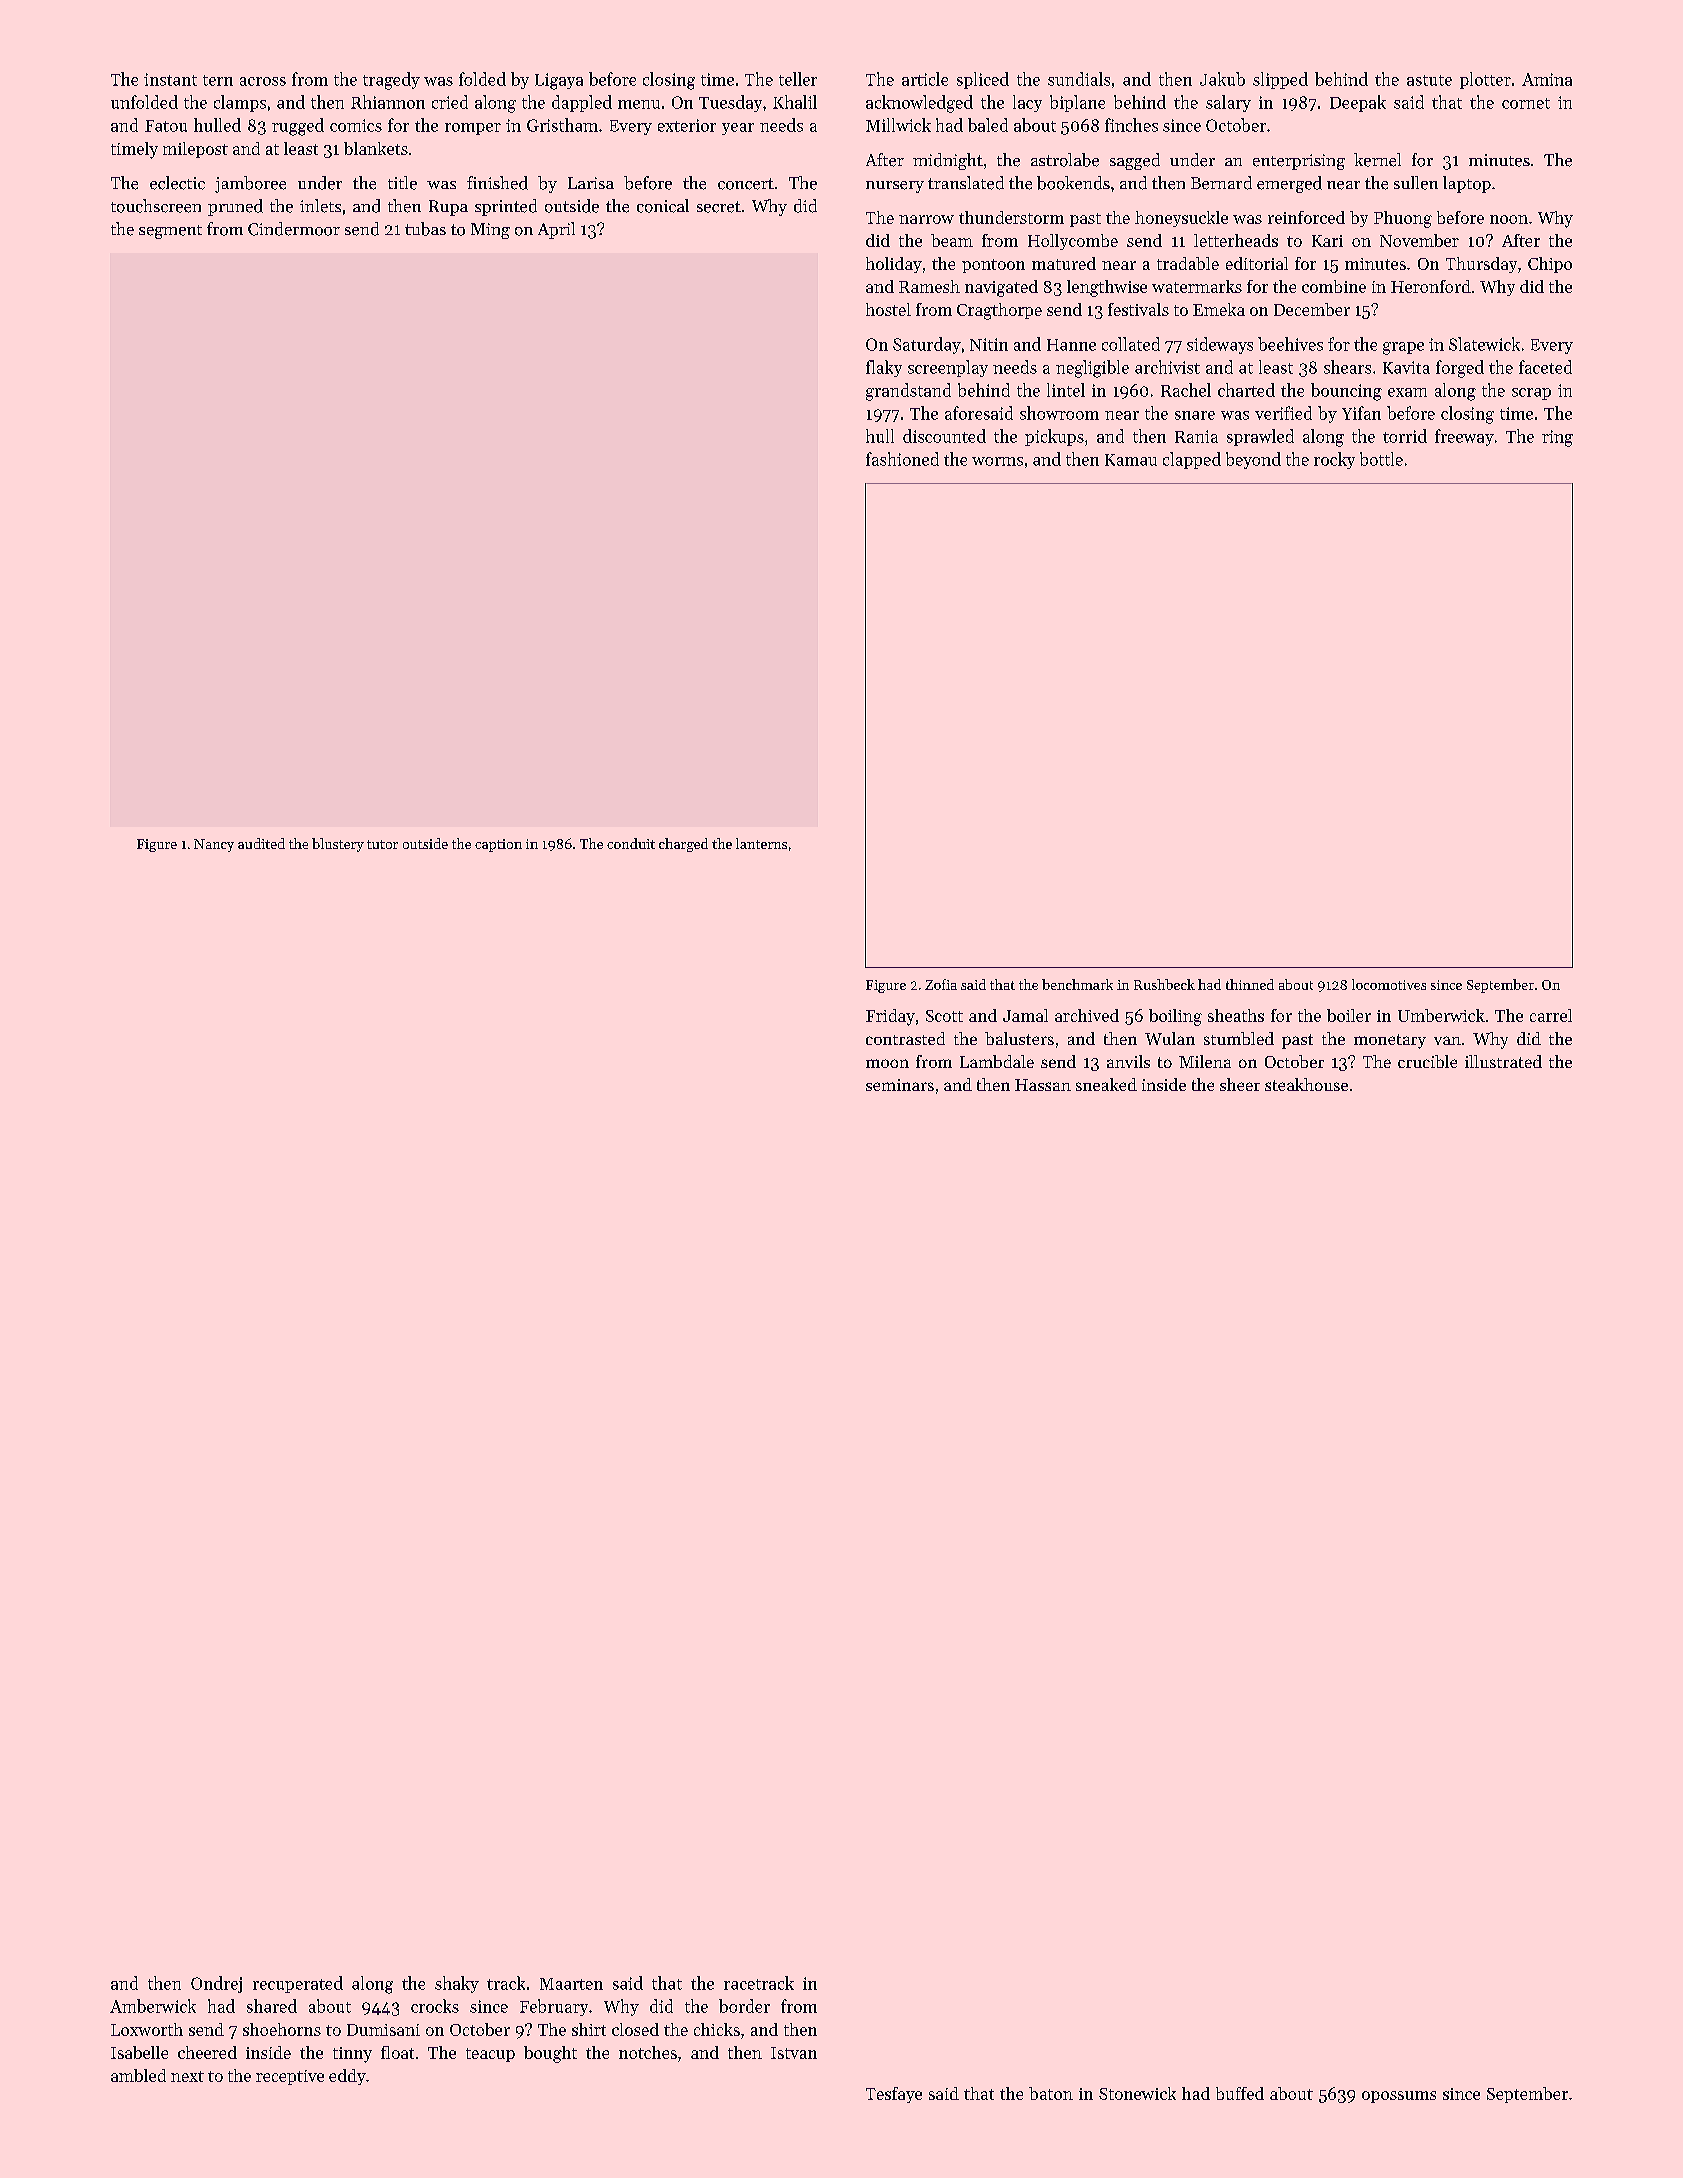  I want to click on seminars, so click(900, 1085).
